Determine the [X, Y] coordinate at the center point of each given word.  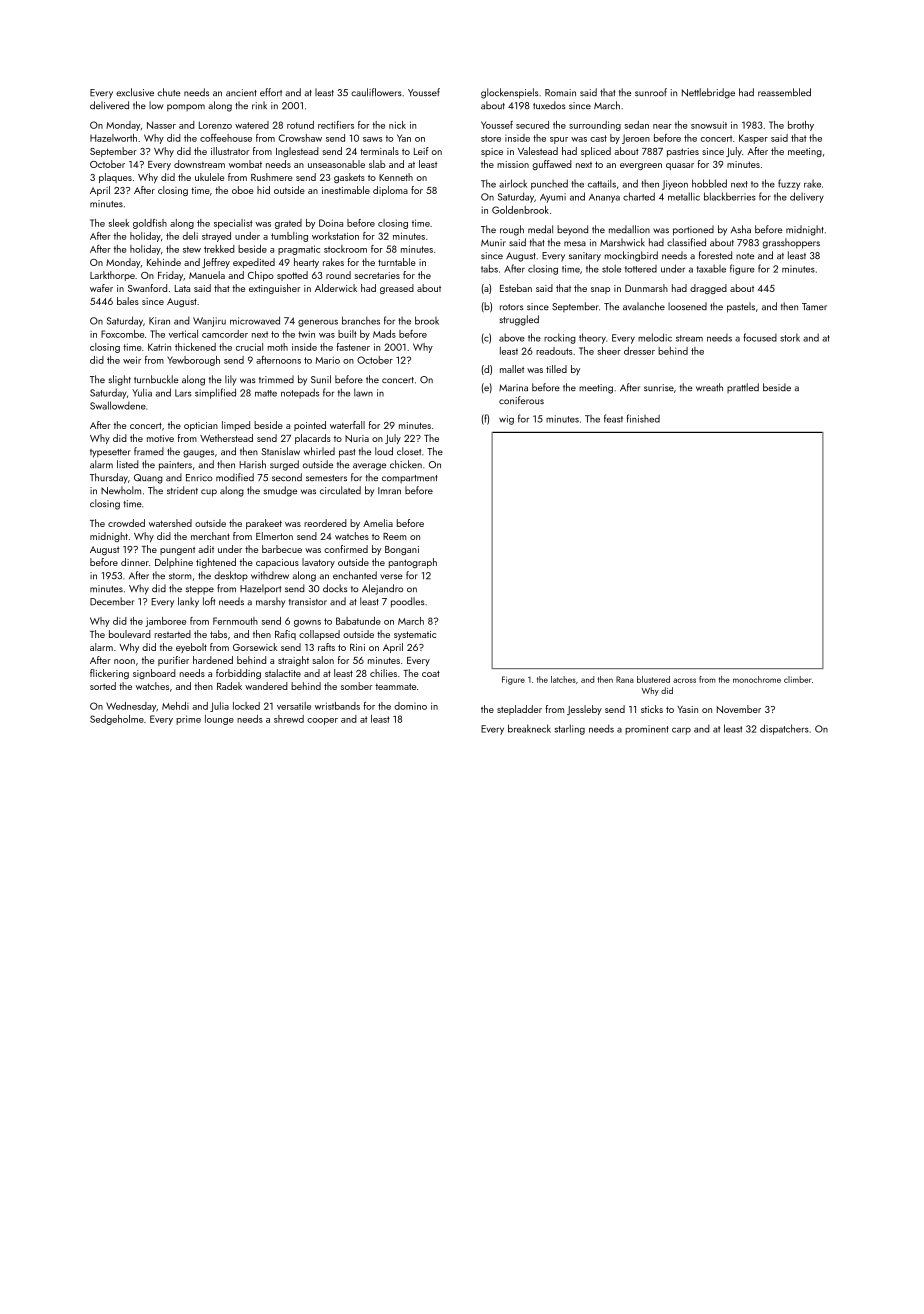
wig [506, 420]
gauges [198, 454]
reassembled [784, 92]
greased [397, 289]
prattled [743, 388]
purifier [173, 661]
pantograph [413, 563]
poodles [407, 602]
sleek [118, 223]
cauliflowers [376, 92]
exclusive [135, 92]
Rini [357, 647]
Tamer [814, 306]
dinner [135, 562]
